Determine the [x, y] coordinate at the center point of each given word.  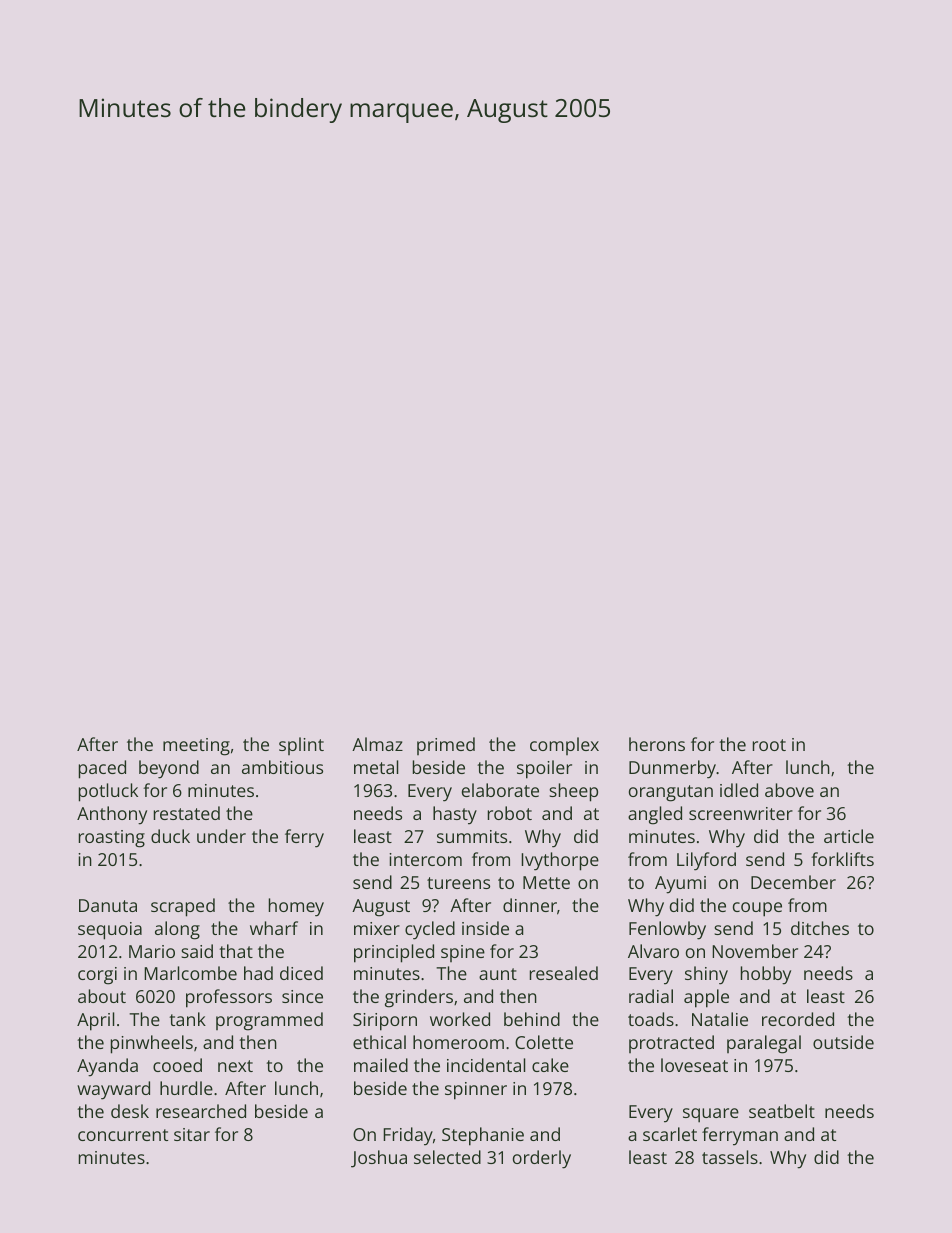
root [769, 745]
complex [564, 746]
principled [394, 953]
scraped [183, 907]
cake [550, 1065]
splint [301, 746]
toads [651, 1019]
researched [201, 1111]
